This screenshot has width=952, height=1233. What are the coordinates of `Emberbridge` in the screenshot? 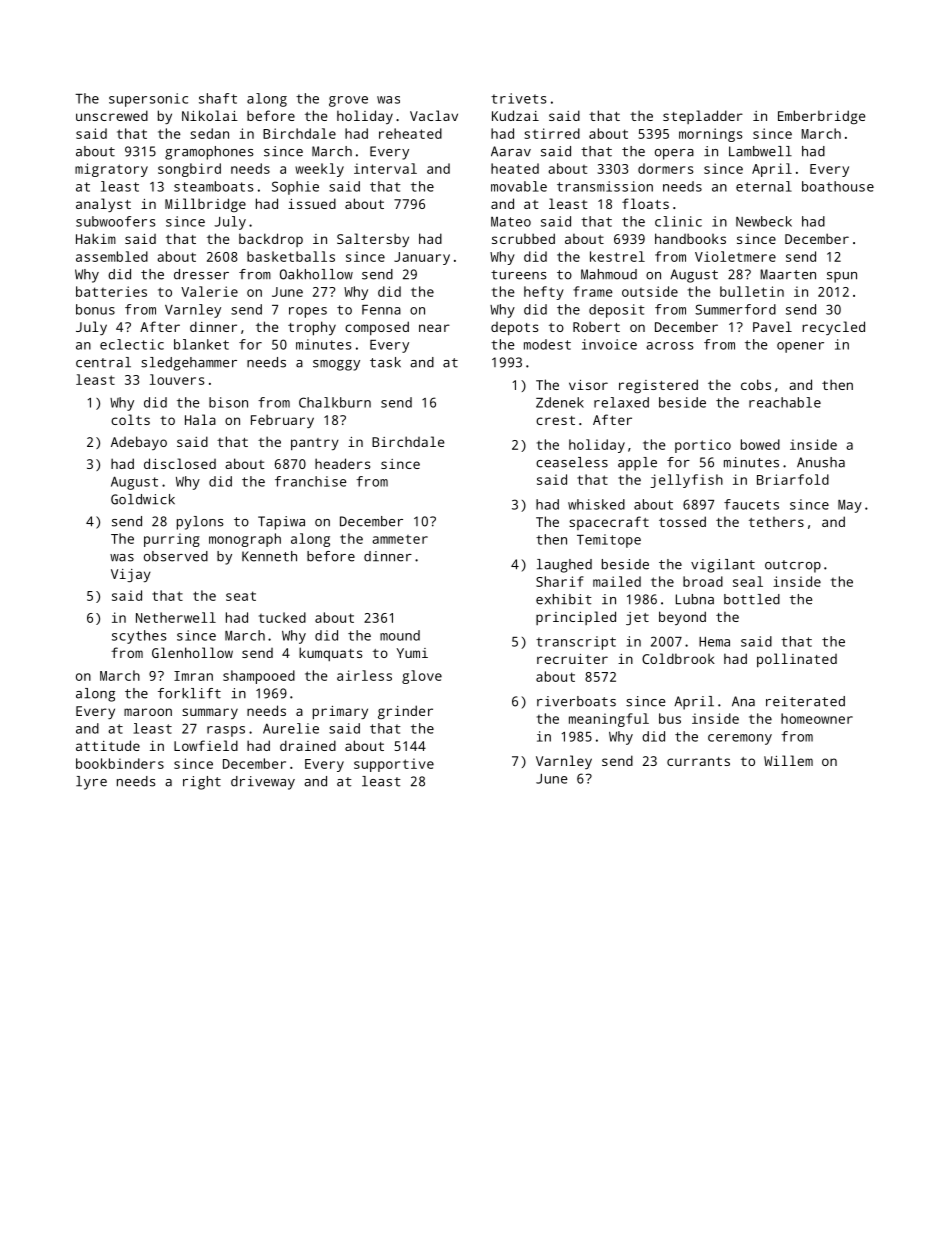 It's located at (821, 117).
